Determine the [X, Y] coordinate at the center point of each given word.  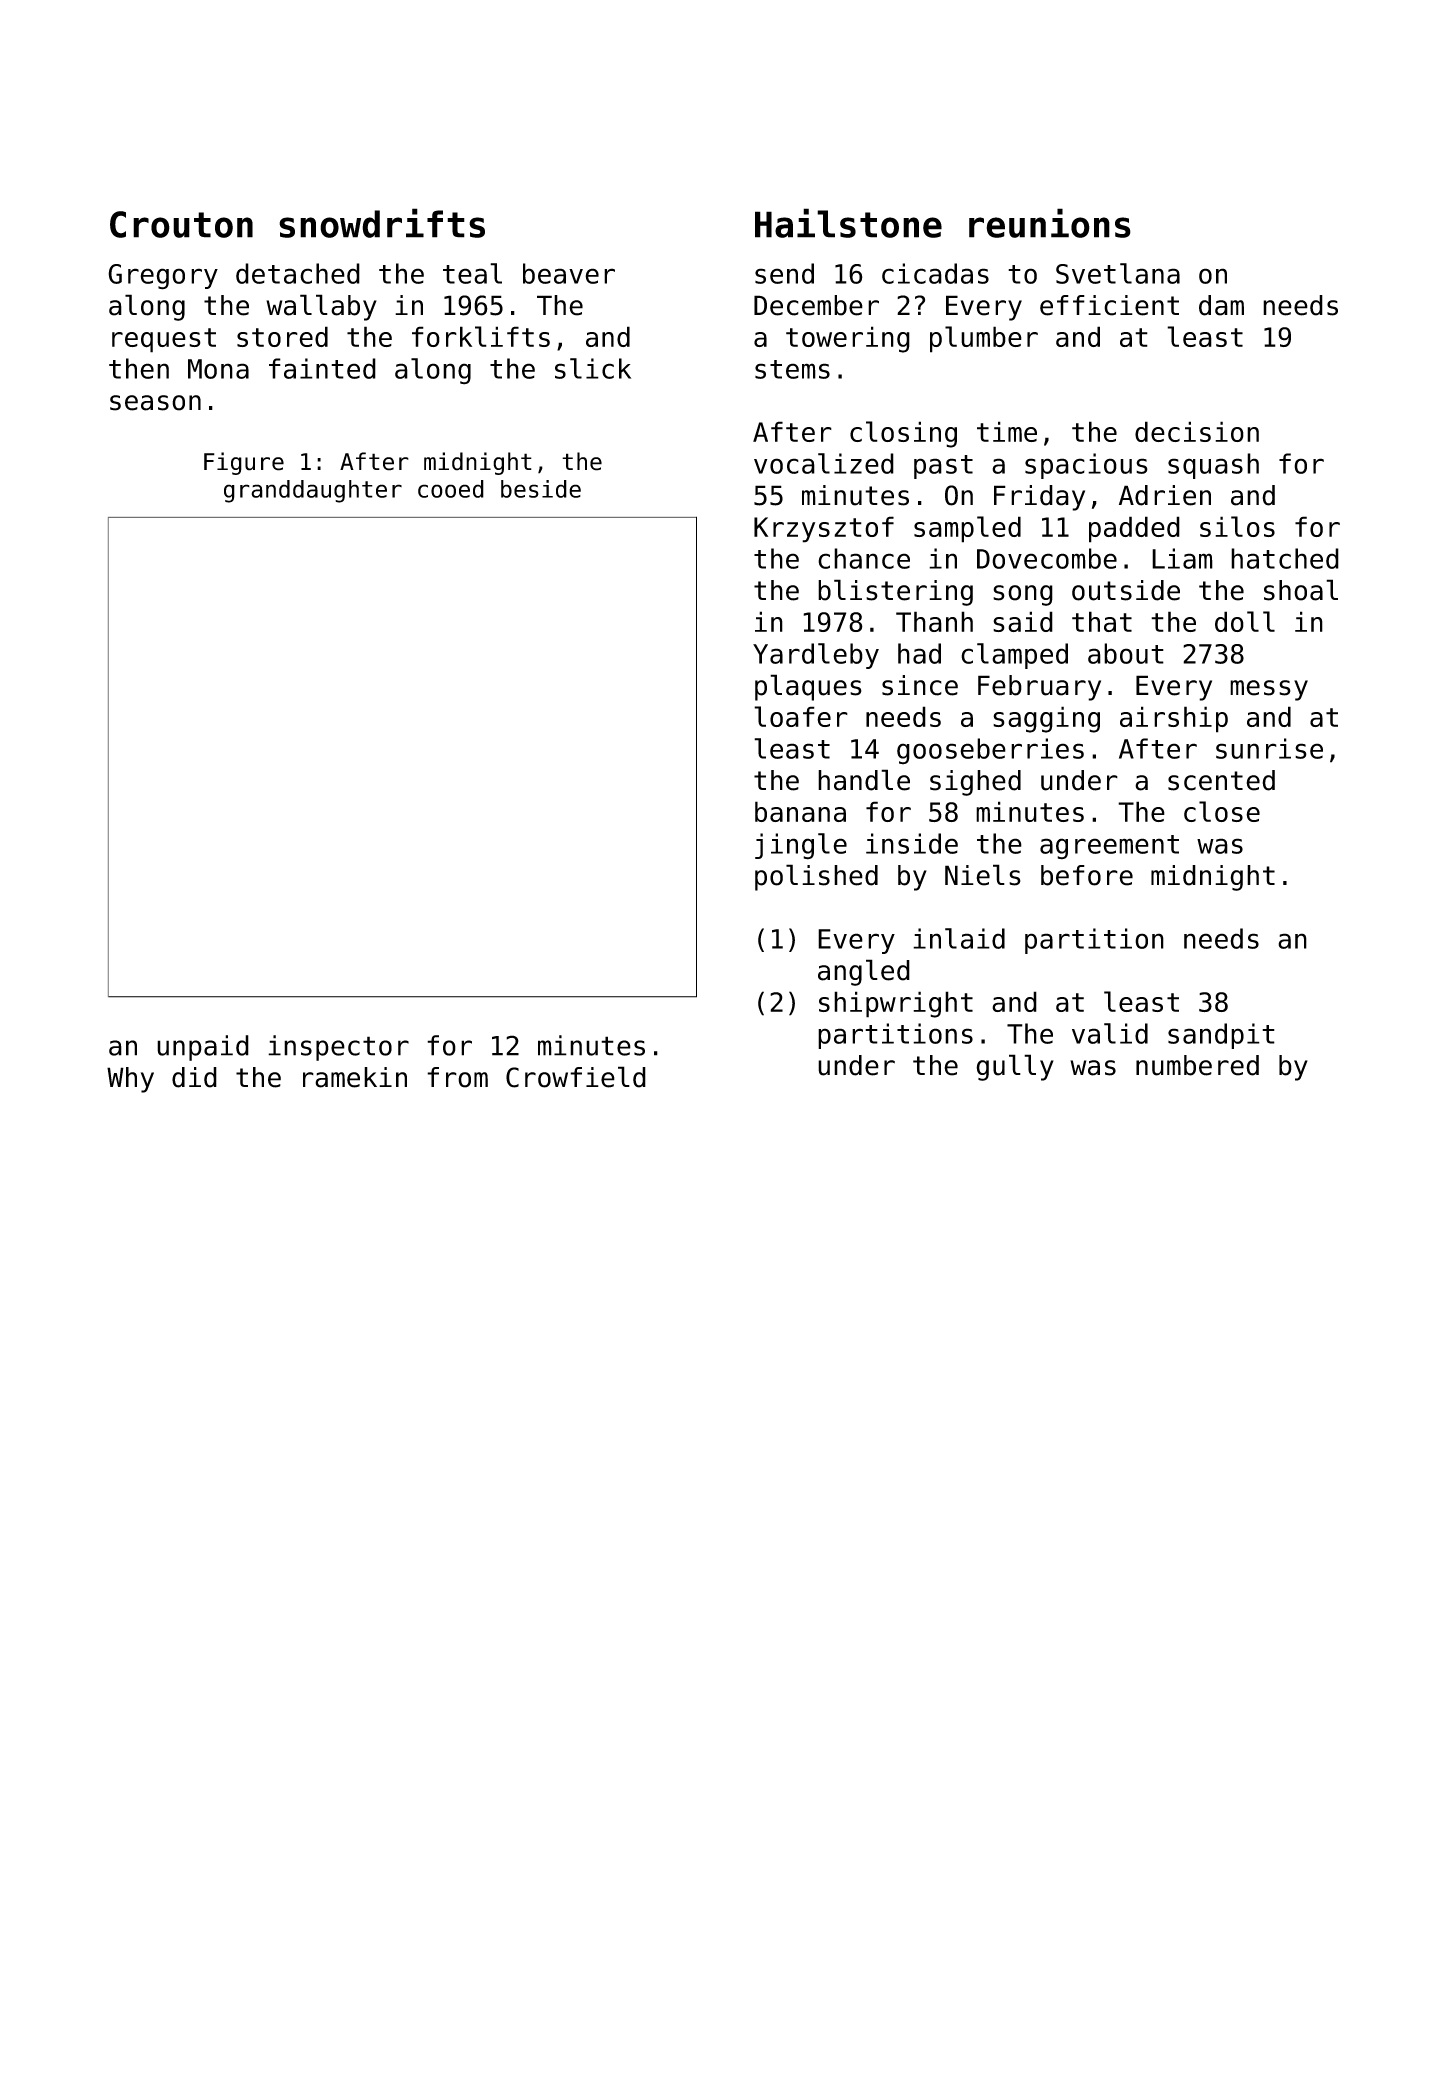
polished [816, 877]
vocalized [824, 463]
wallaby [321, 307]
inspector [338, 1048]
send [784, 273]
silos [1237, 526]
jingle [801, 846]
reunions [1050, 223]
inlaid [959, 938]
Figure [244, 463]
